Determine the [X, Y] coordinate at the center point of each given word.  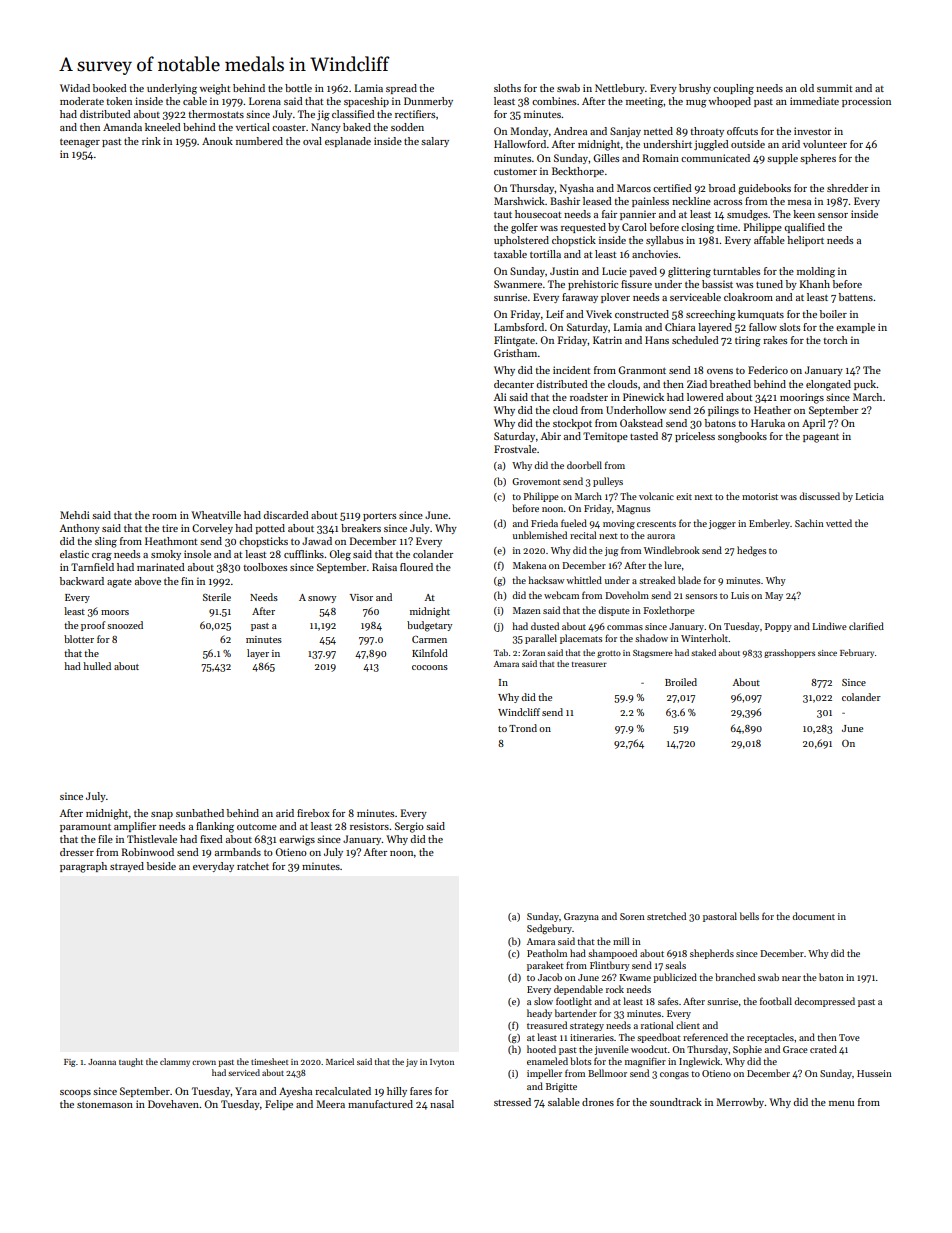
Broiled [681, 682]
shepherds [712, 954]
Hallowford [520, 144]
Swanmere [518, 284]
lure [672, 565]
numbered [259, 141]
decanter [514, 384]
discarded [286, 515]
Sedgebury [549, 929]
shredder [847, 188]
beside [161, 866]
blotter [79, 639]
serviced [244, 1072]
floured [416, 567]
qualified [804, 228]
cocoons [430, 667]
